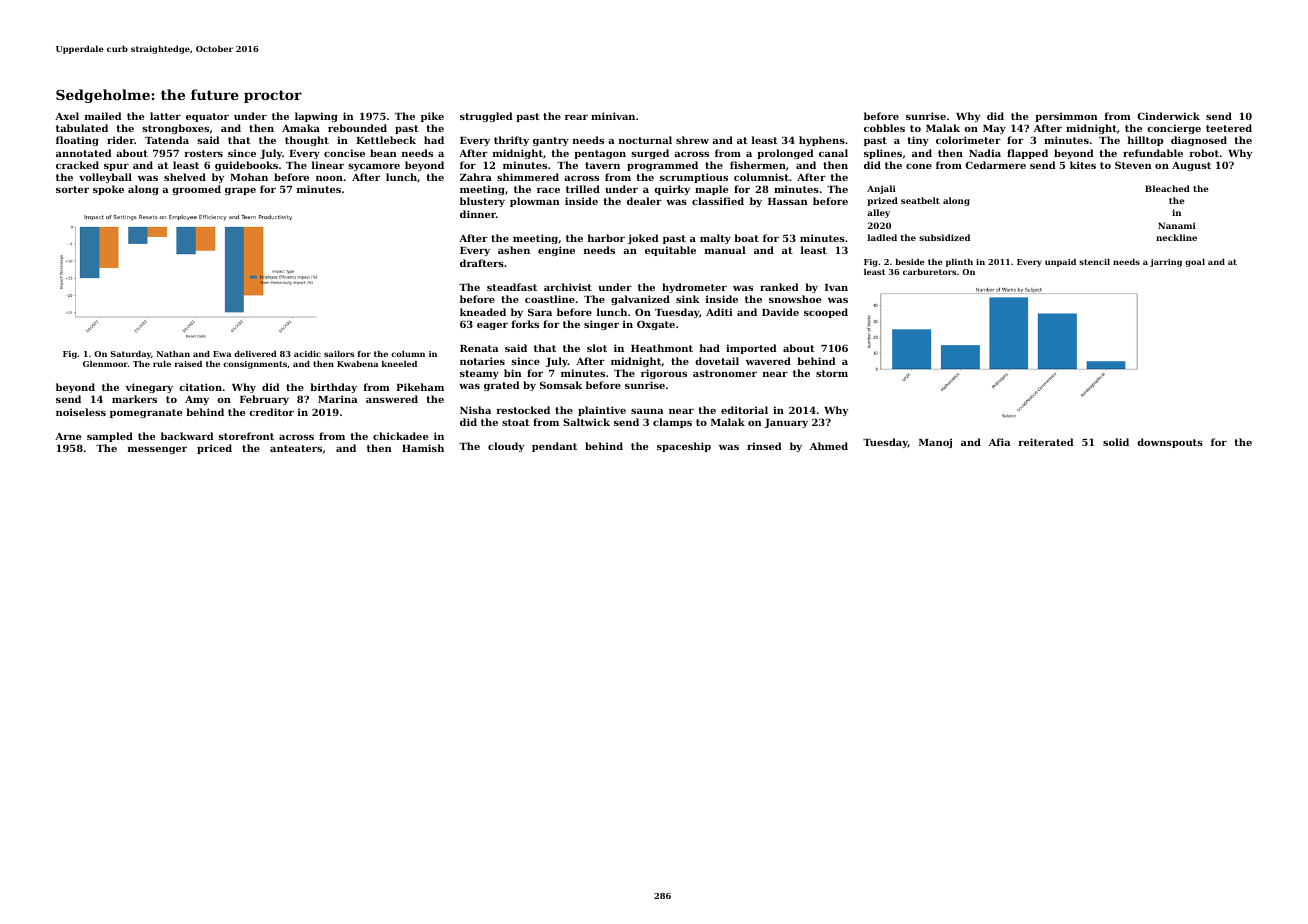 Image resolution: width=1308 pixels, height=924 pixels. What do you see at coordinates (764, 446) in the image?
I see `rinsed` at bounding box center [764, 446].
